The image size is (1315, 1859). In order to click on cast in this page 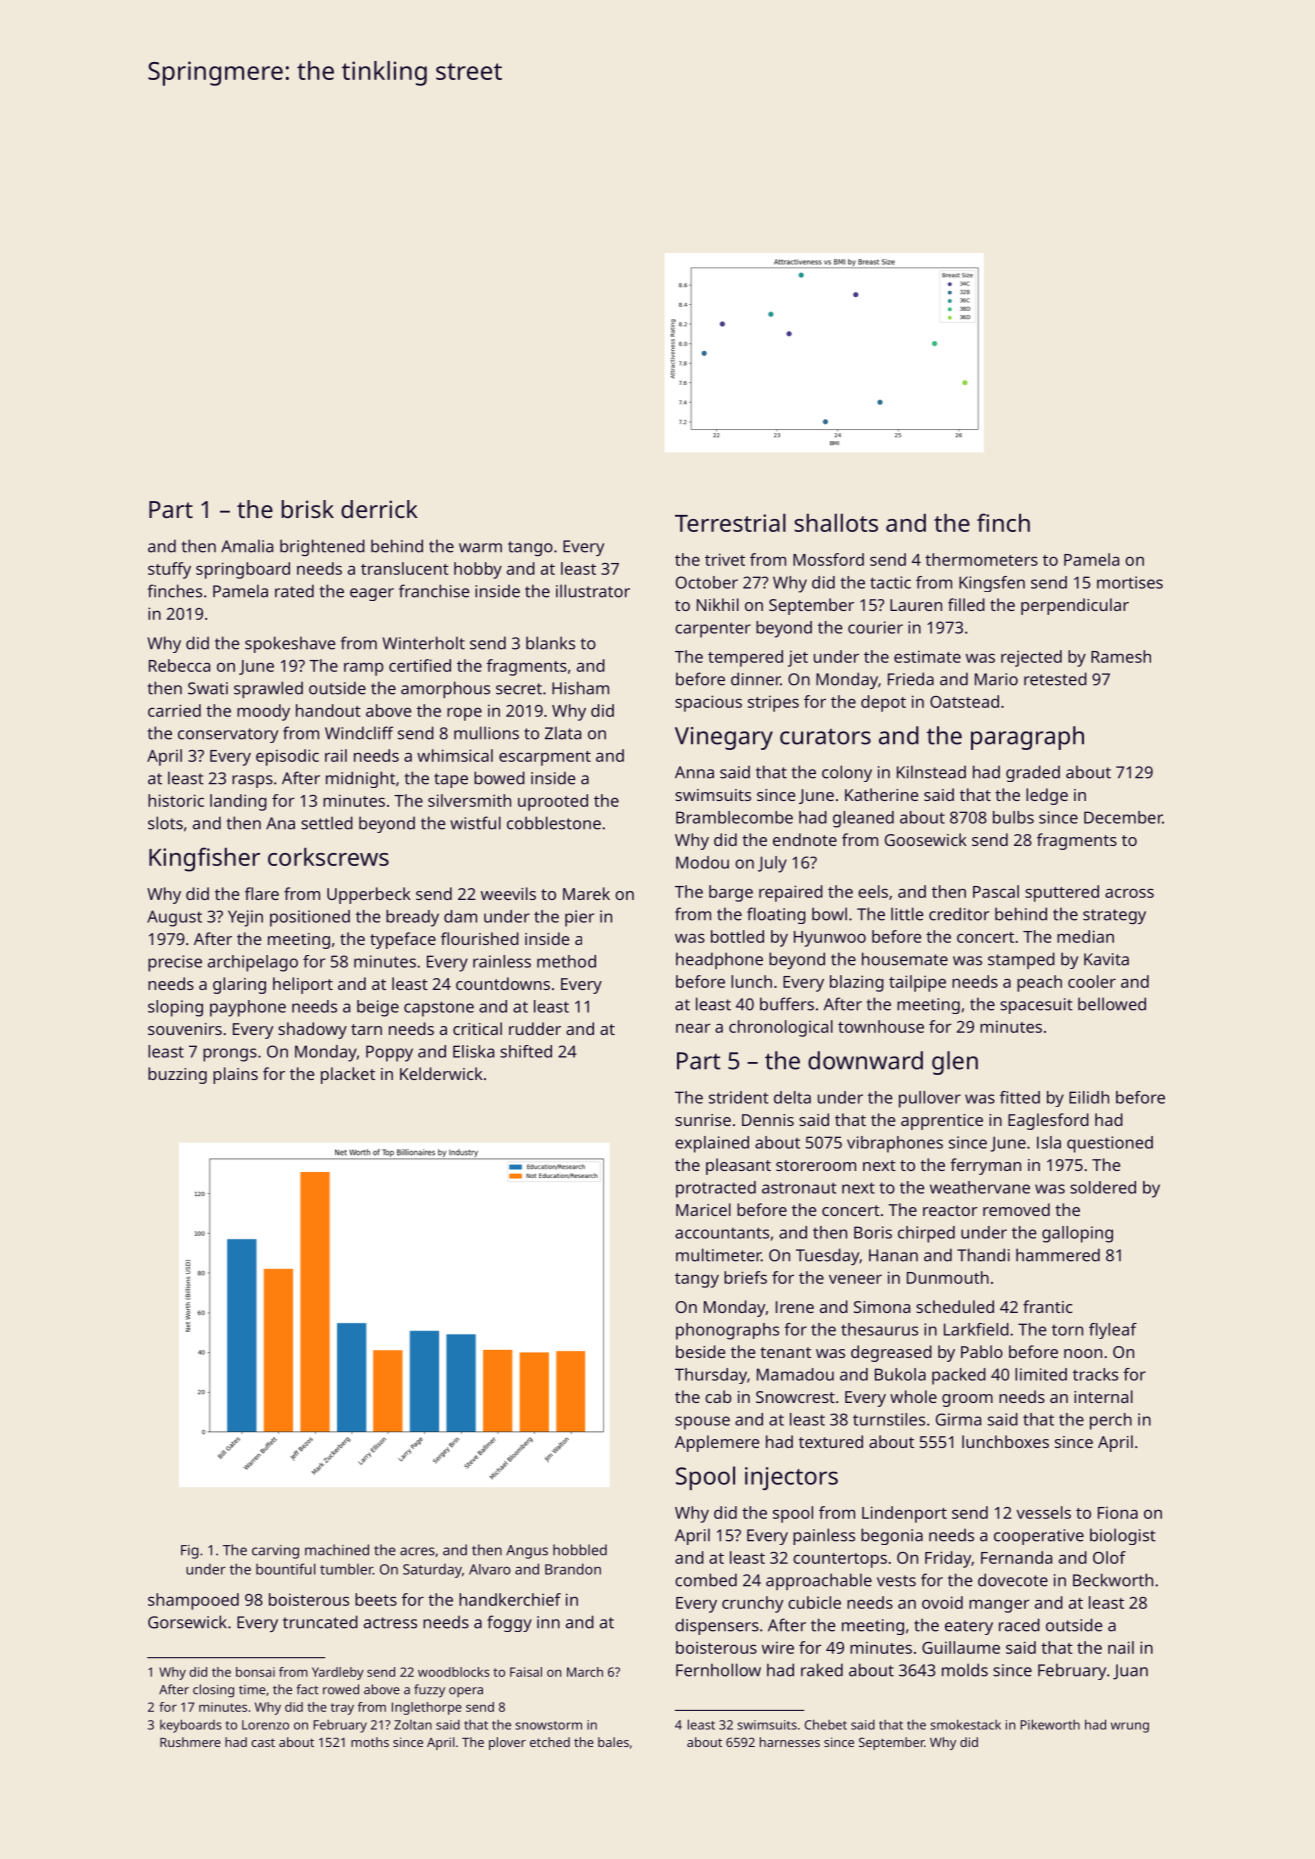, I will do `click(263, 1742)`.
